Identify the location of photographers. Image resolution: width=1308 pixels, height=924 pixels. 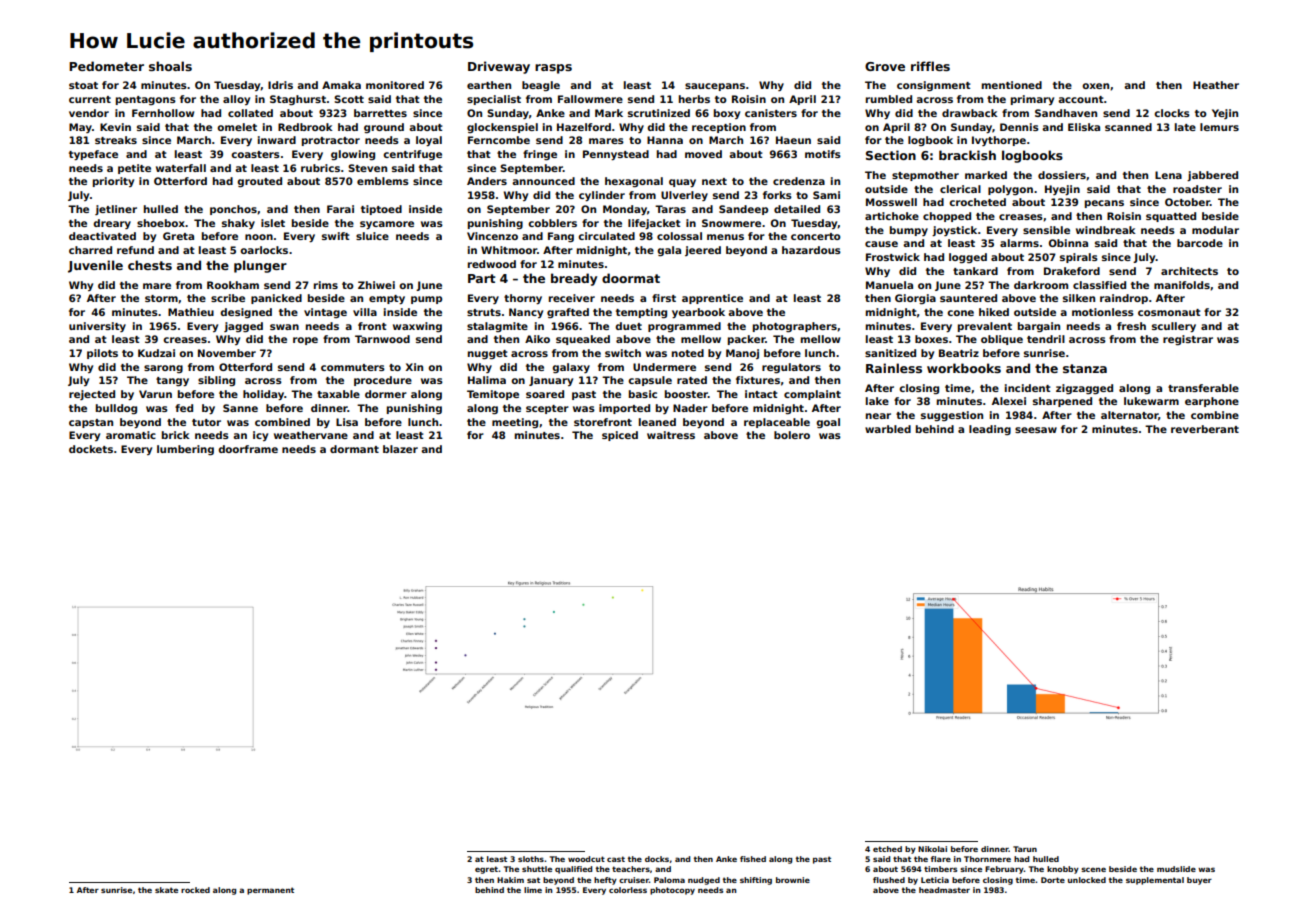
(795, 327).
